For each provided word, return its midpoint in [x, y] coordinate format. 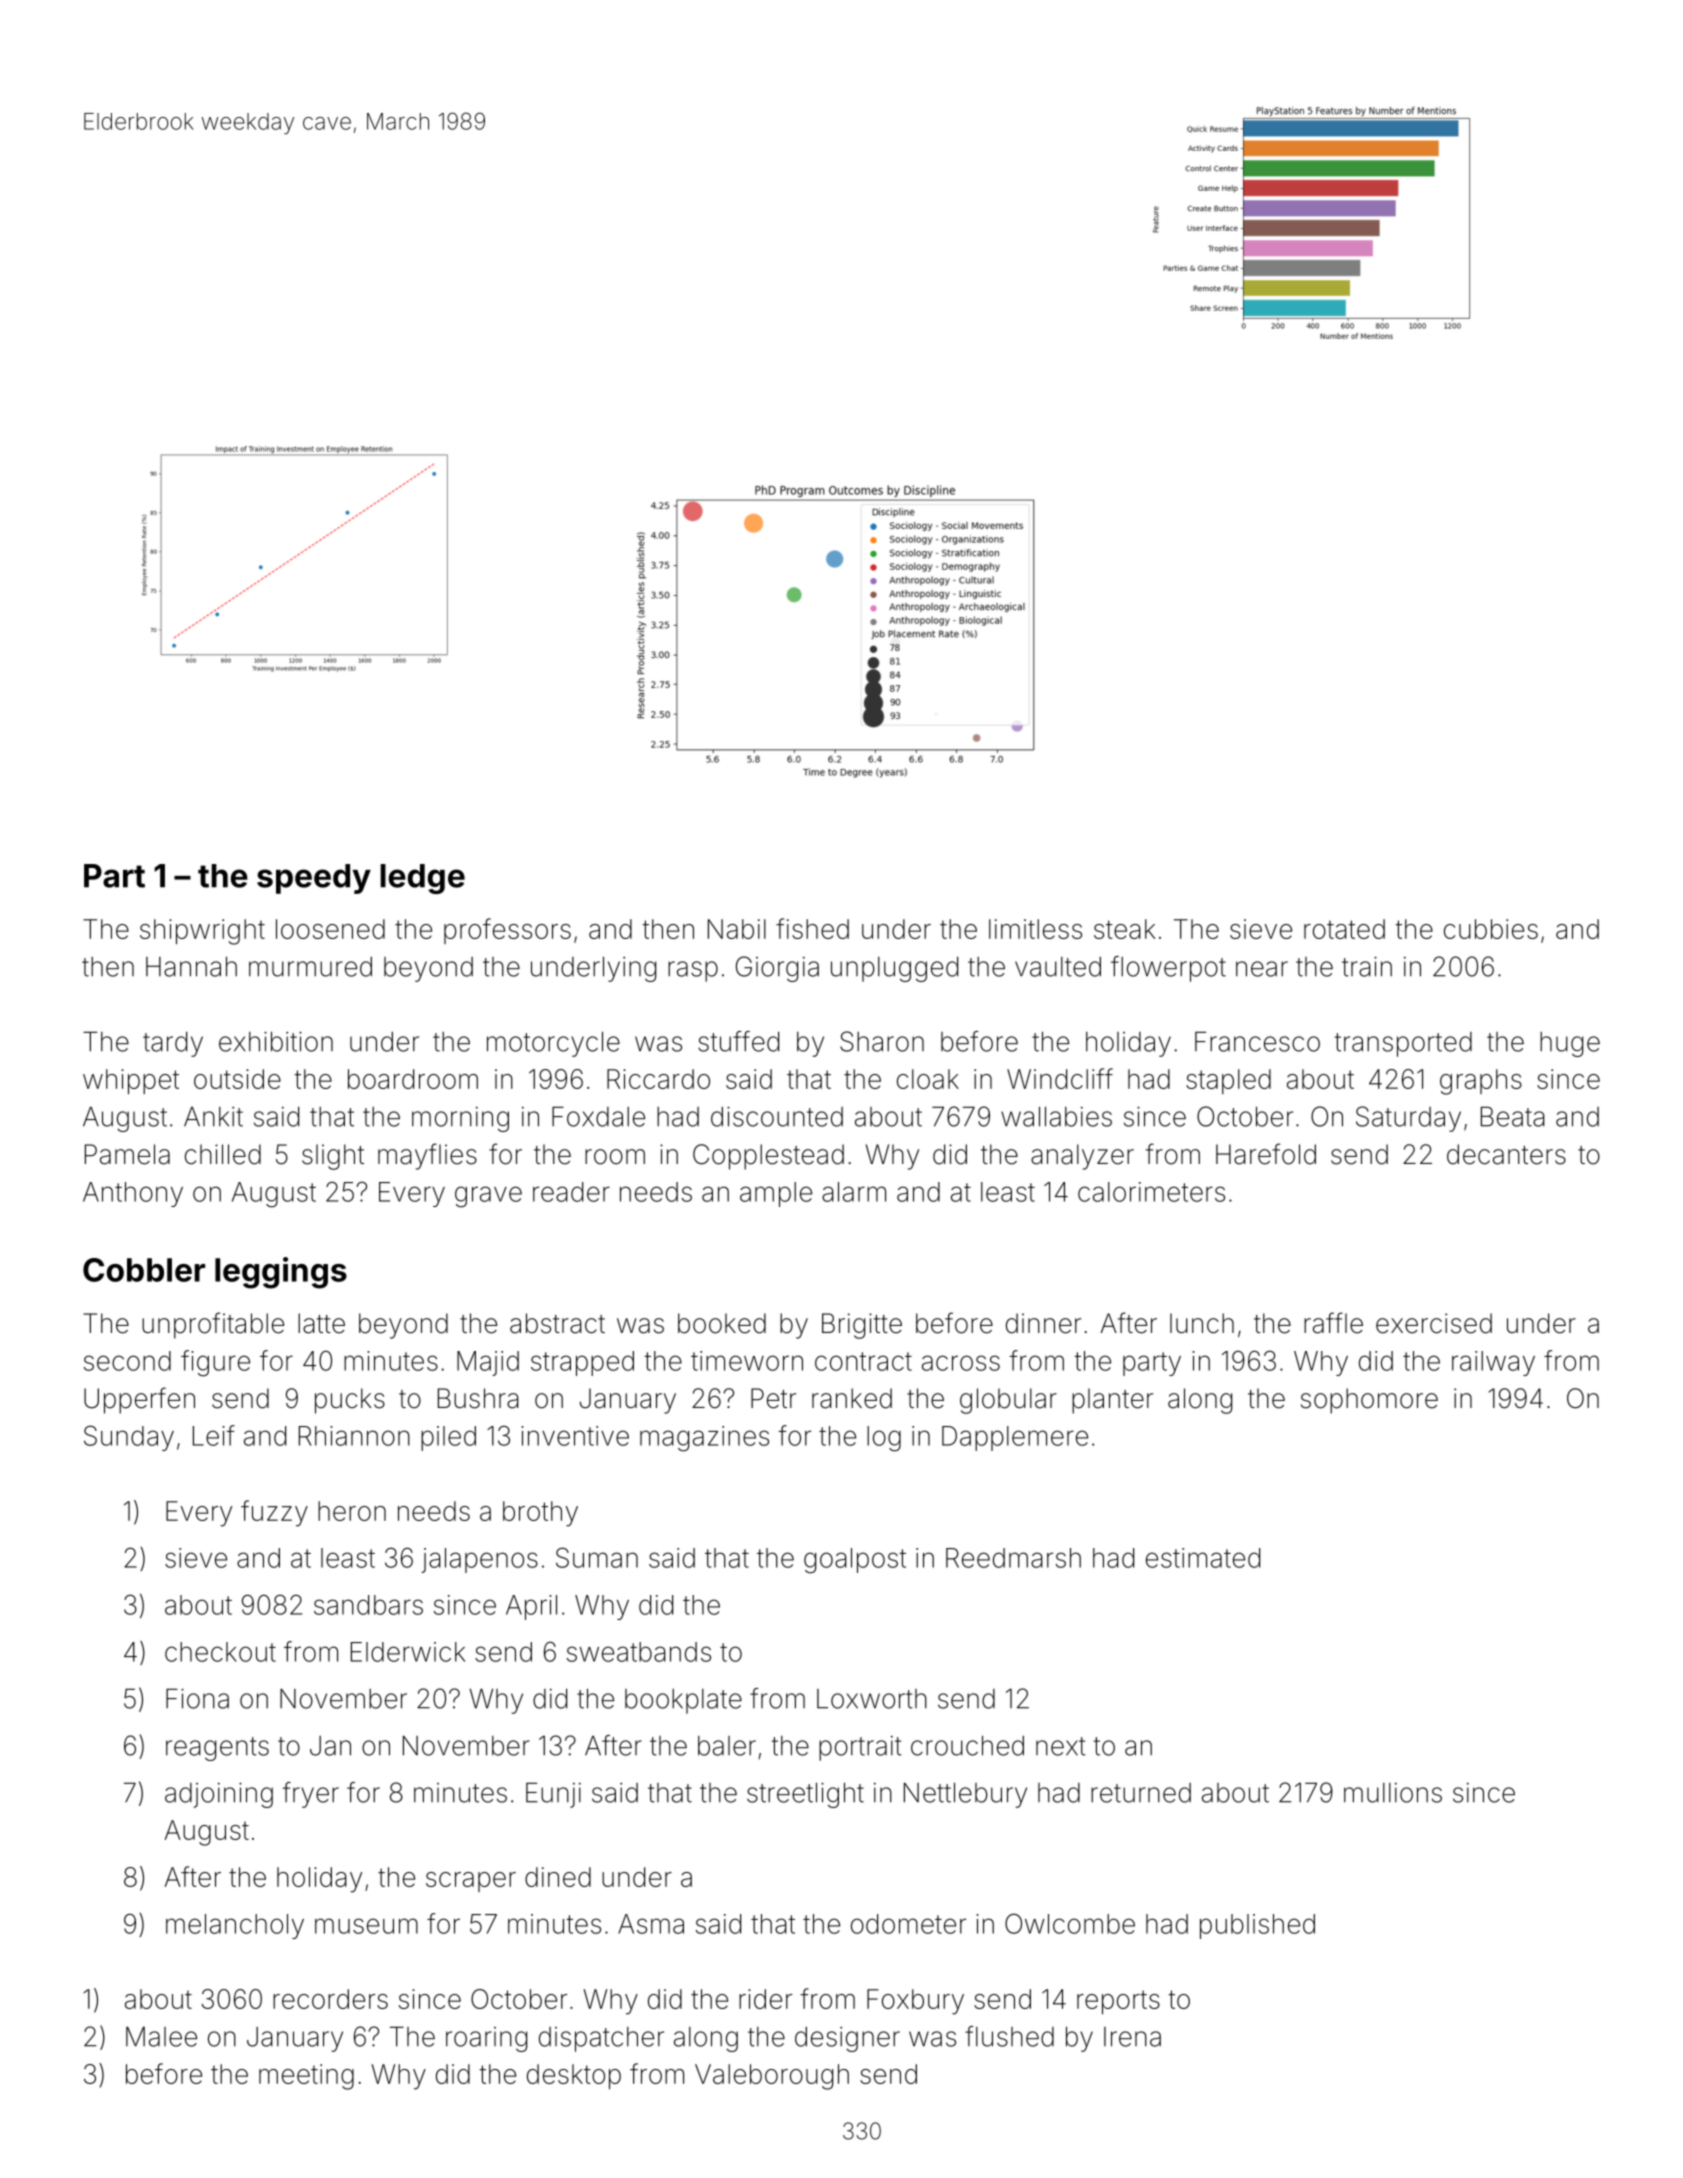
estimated [1203, 1558]
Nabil [737, 929]
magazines [704, 1439]
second [127, 1361]
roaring [486, 2039]
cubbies [1491, 929]
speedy [314, 879]
